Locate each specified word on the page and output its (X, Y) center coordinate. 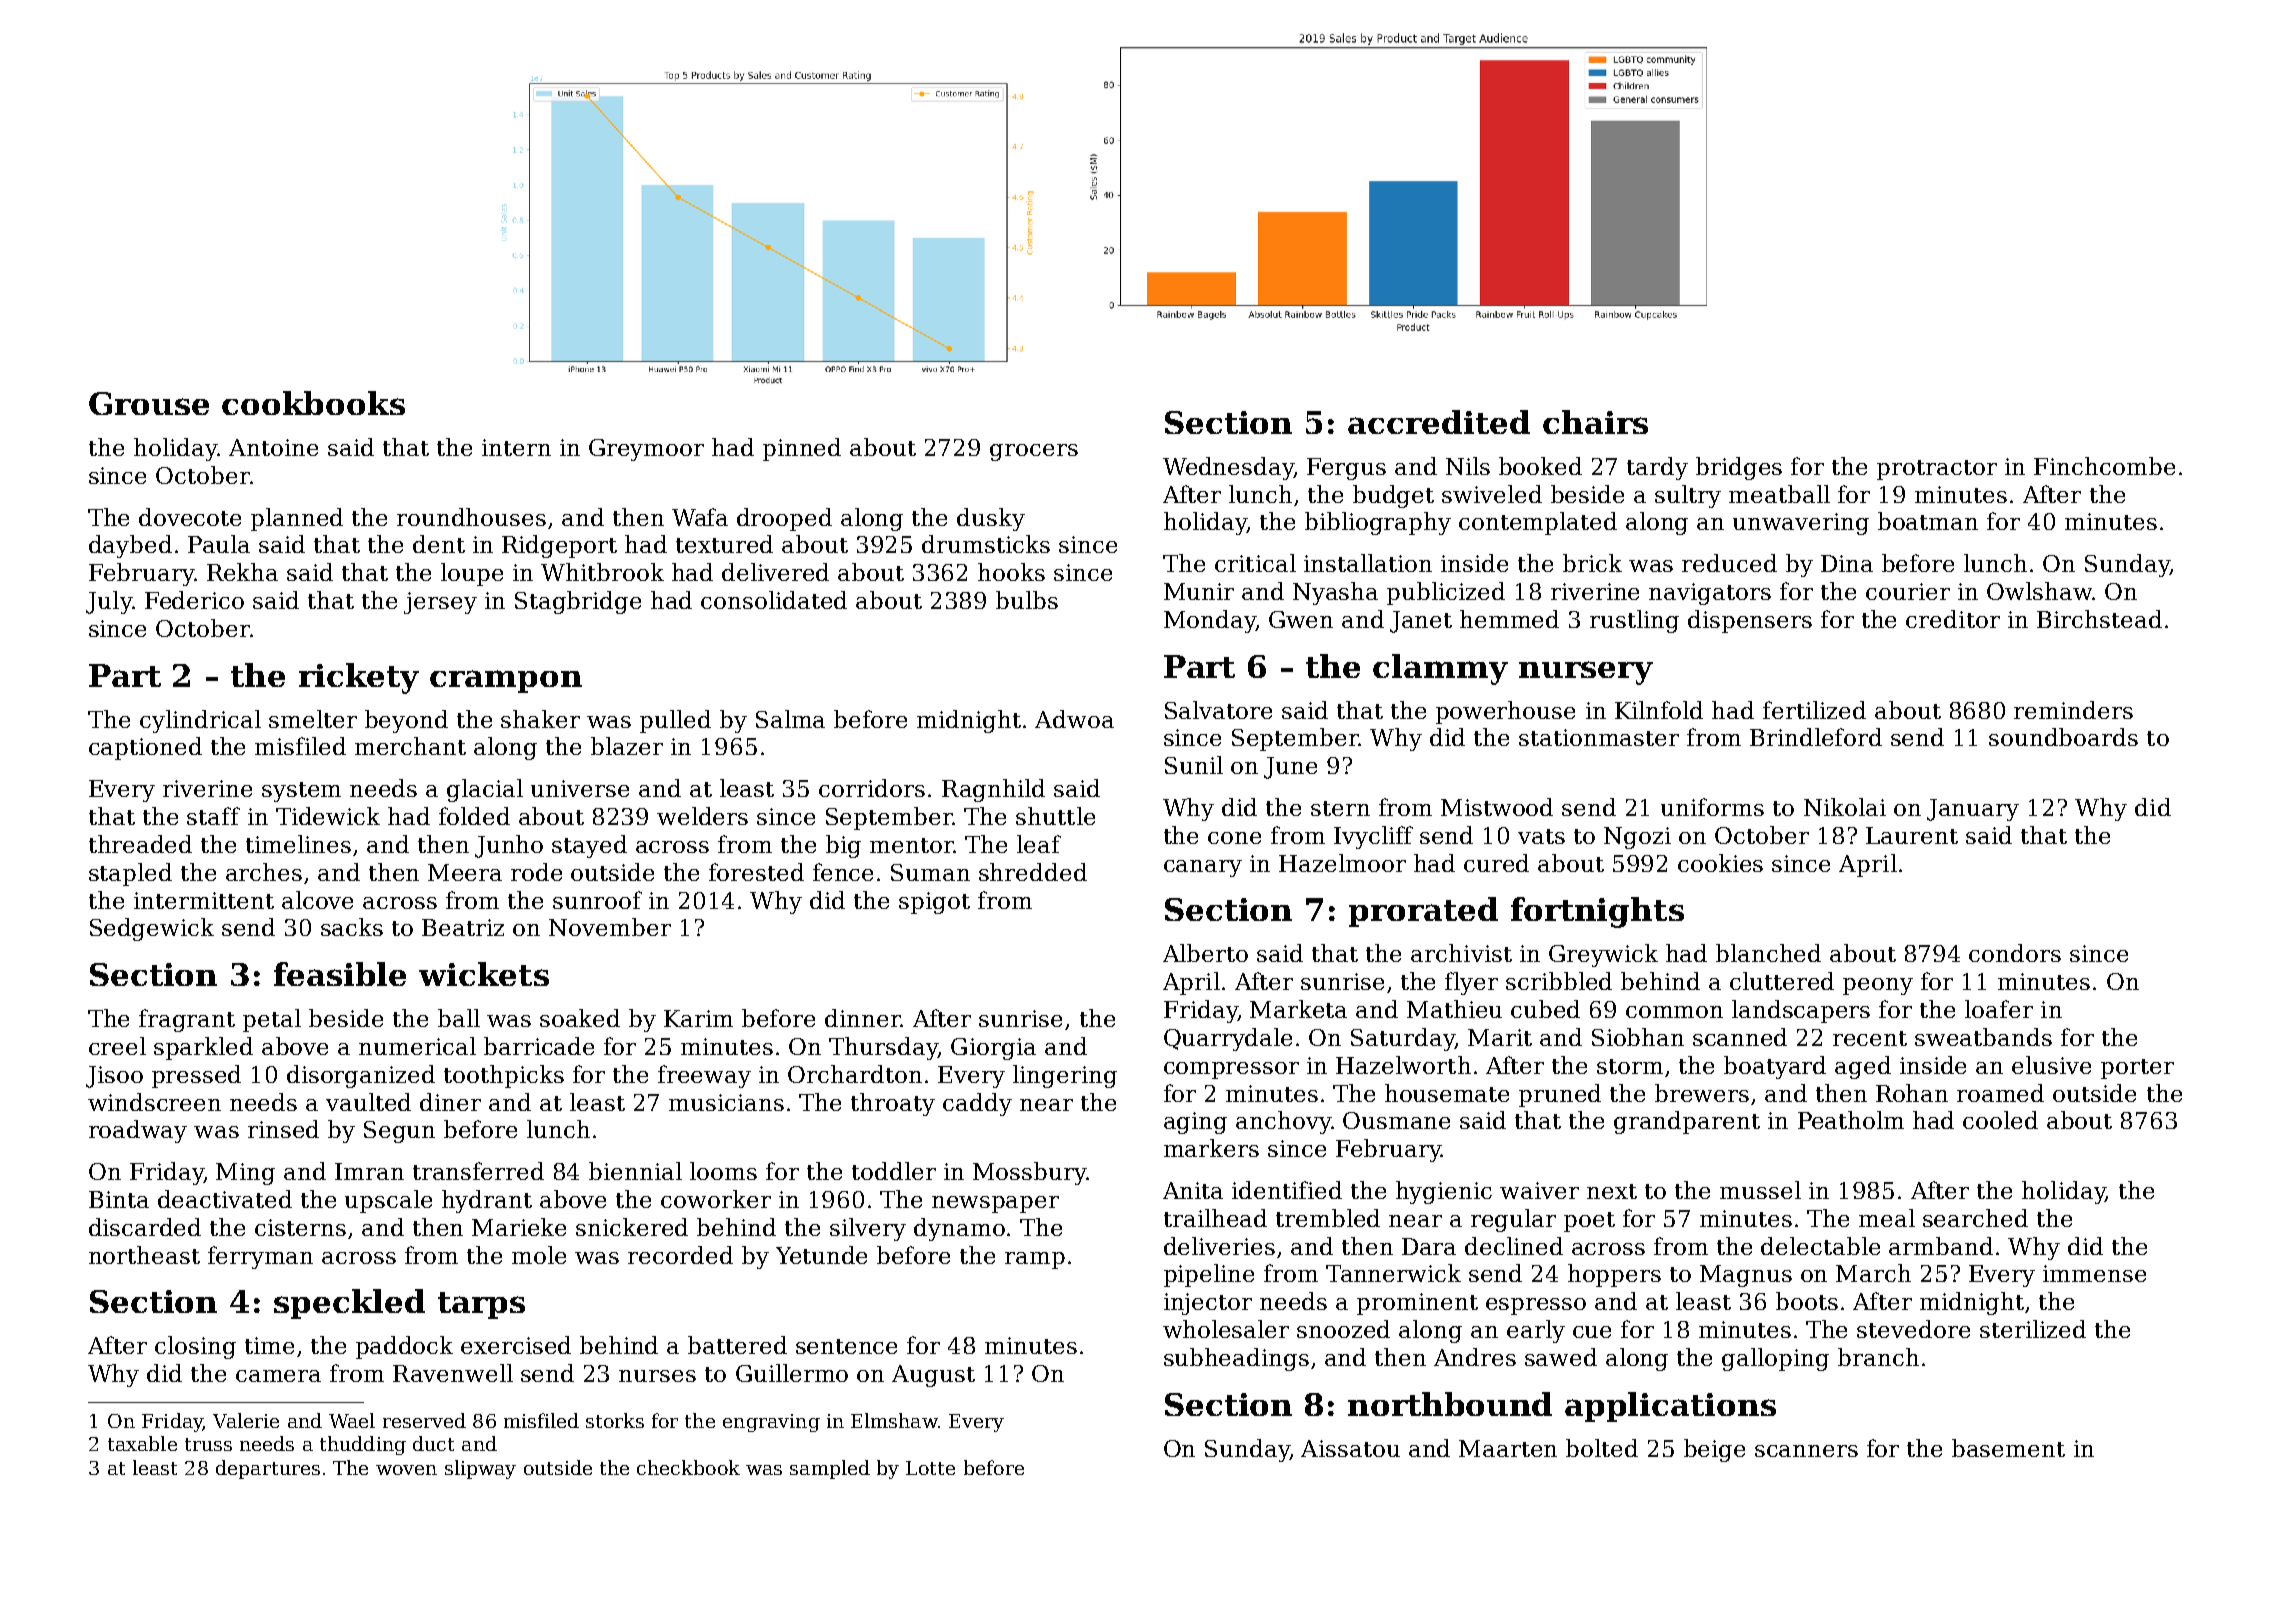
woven (406, 1470)
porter (2137, 1069)
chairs (1595, 422)
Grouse (149, 403)
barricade (539, 1046)
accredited (1439, 422)
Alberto (1205, 953)
